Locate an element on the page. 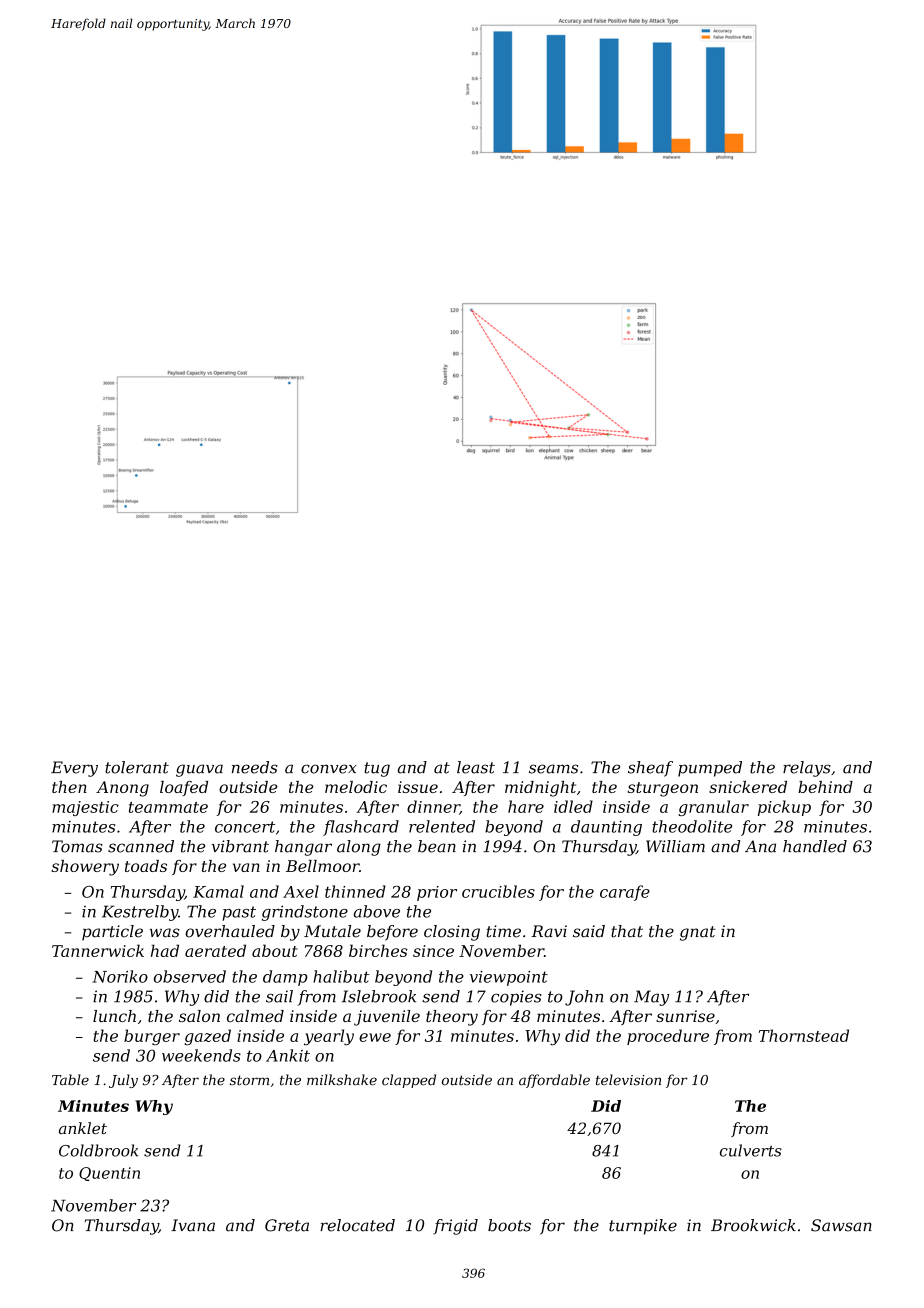  Noriko is located at coordinates (120, 976).
